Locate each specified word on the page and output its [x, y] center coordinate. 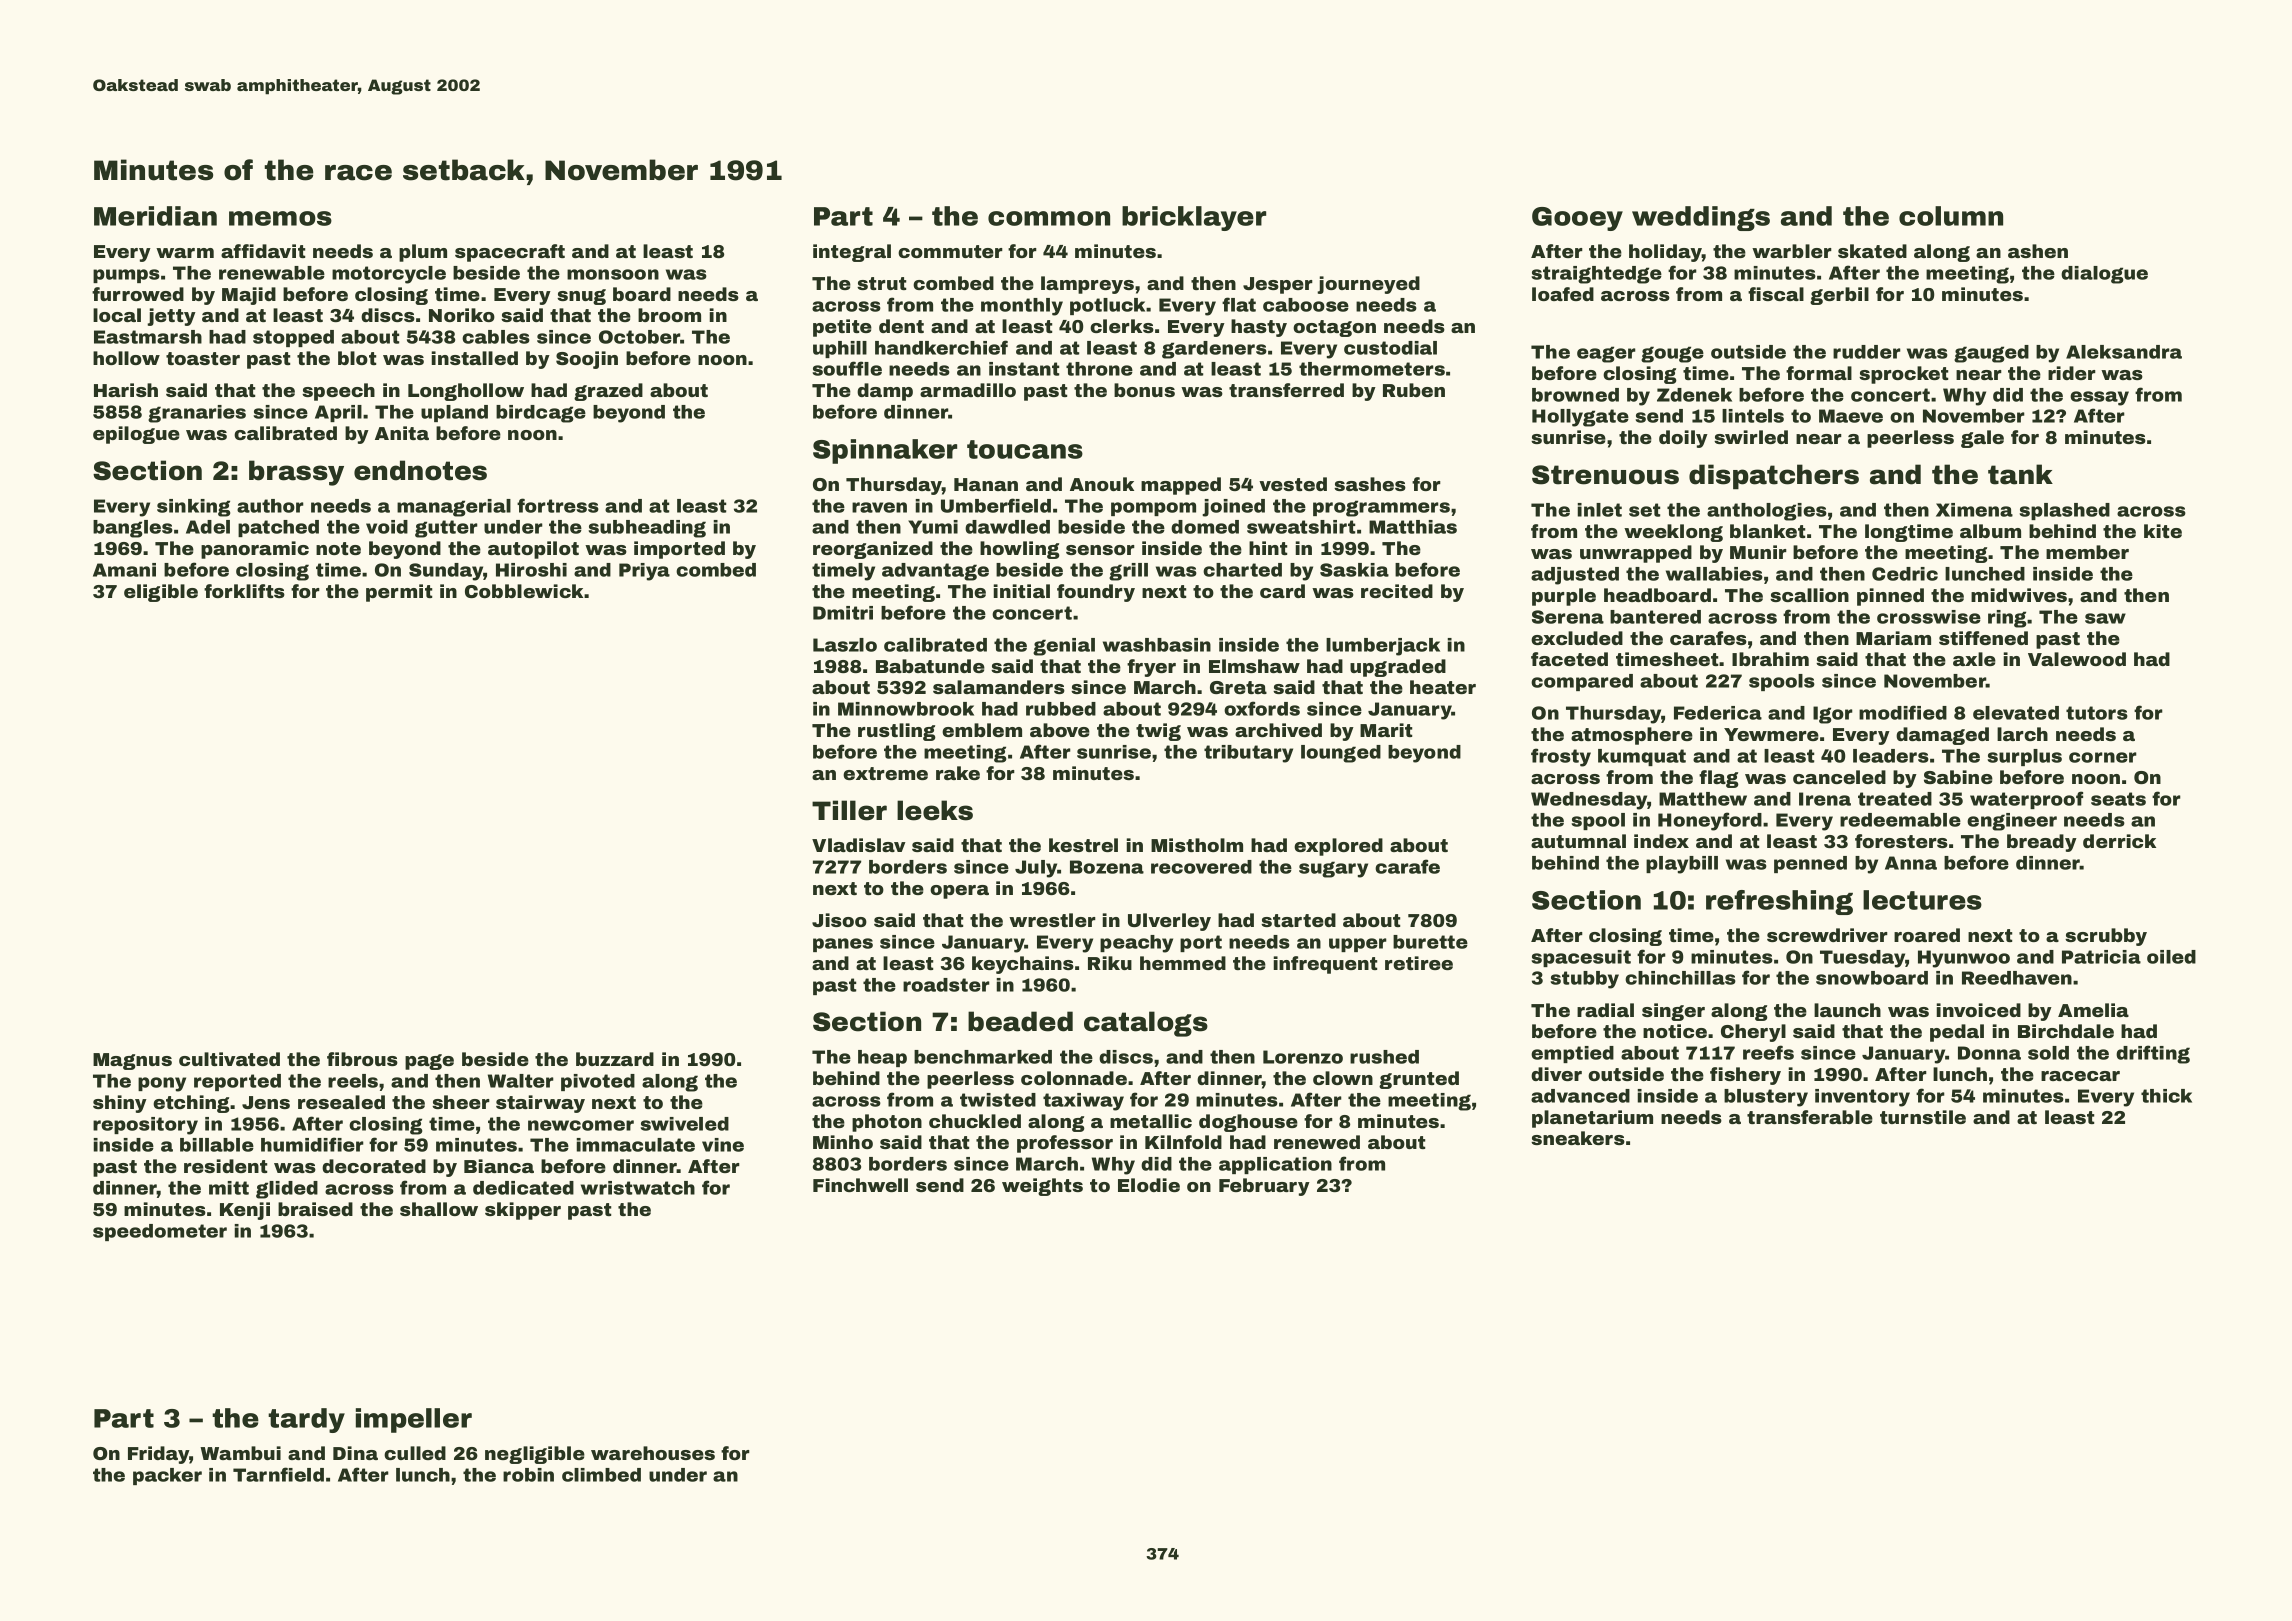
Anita [402, 433]
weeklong [1673, 533]
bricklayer [1194, 218]
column [1951, 216]
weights [1042, 1187]
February [1264, 1187]
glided [287, 1190]
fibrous [362, 1059]
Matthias [1413, 527]
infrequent [1325, 965]
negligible [535, 1455]
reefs [1768, 1052]
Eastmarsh [148, 337]
